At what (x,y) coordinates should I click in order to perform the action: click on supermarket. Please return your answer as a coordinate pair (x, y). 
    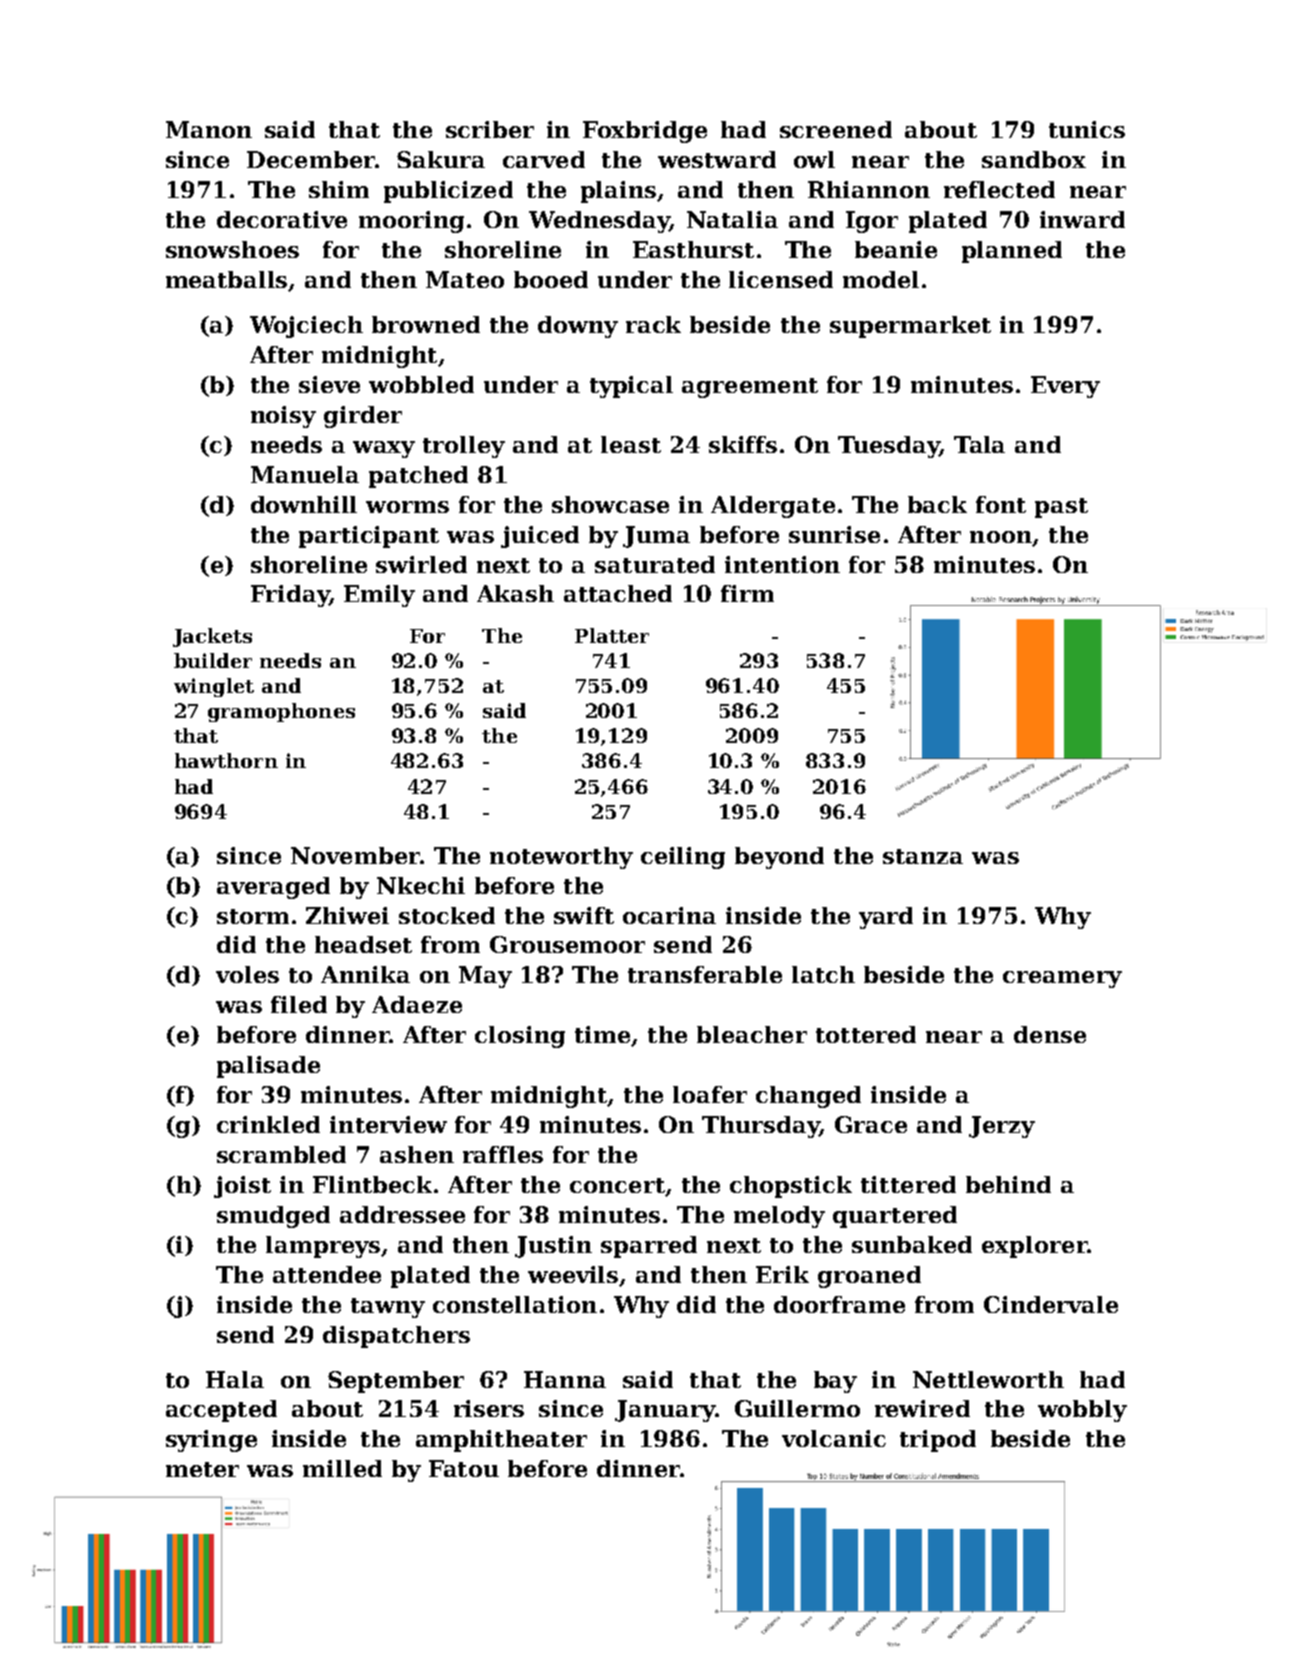
    Looking at the image, I should click on (910, 327).
